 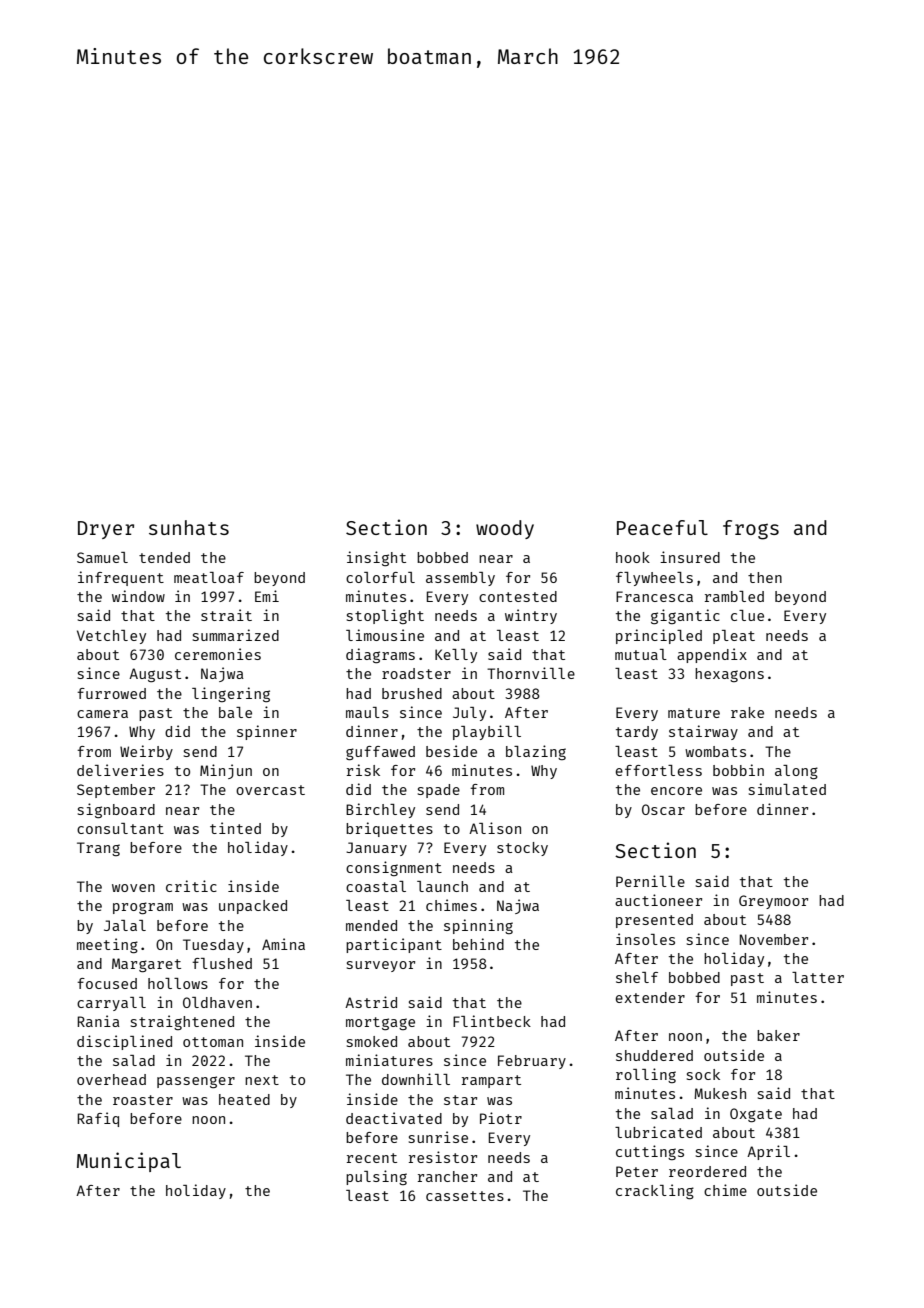 I want to click on Dryer, so click(x=106, y=530).
